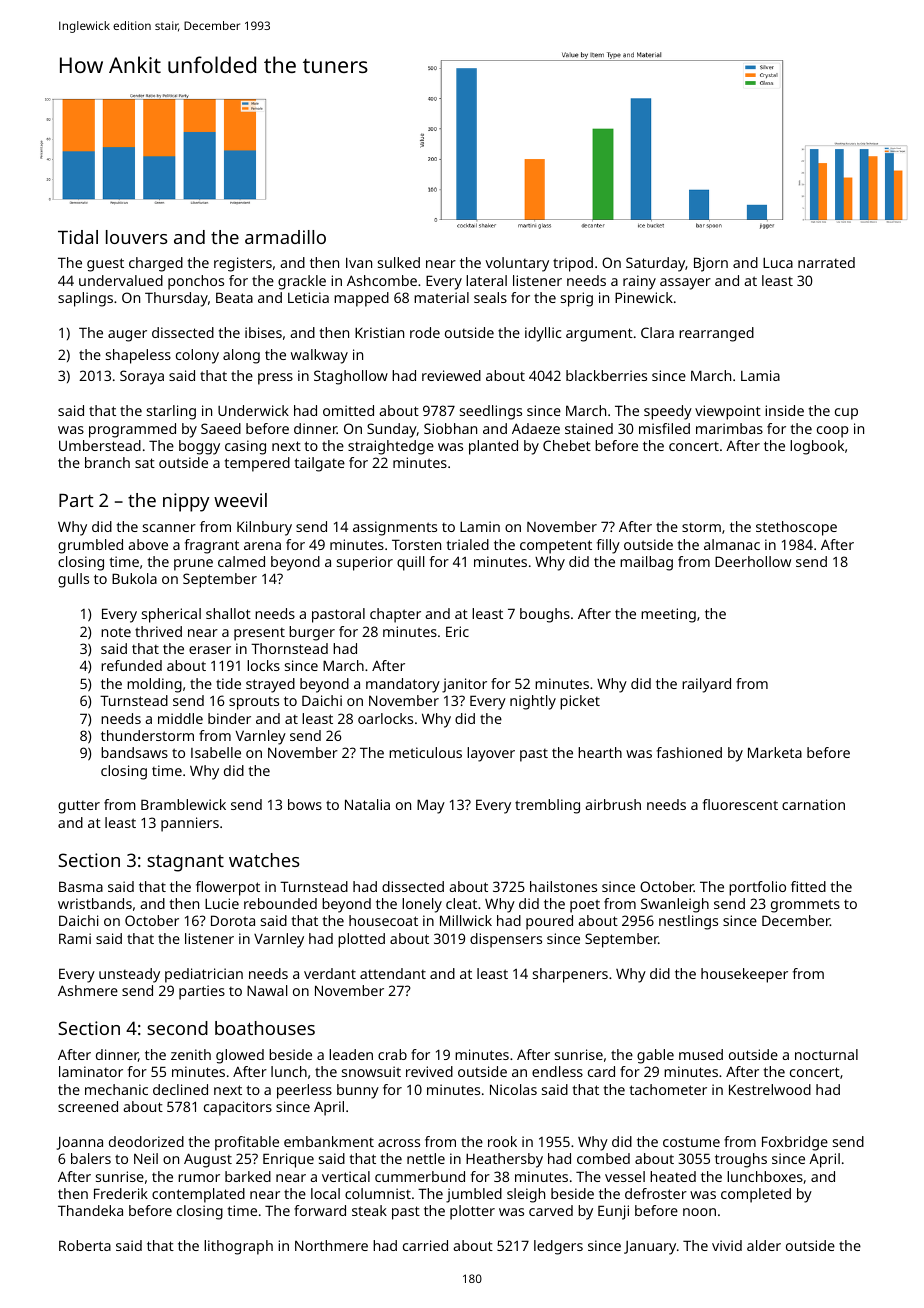 This page has width=924, height=1308. I want to click on Tidal, so click(78, 237).
